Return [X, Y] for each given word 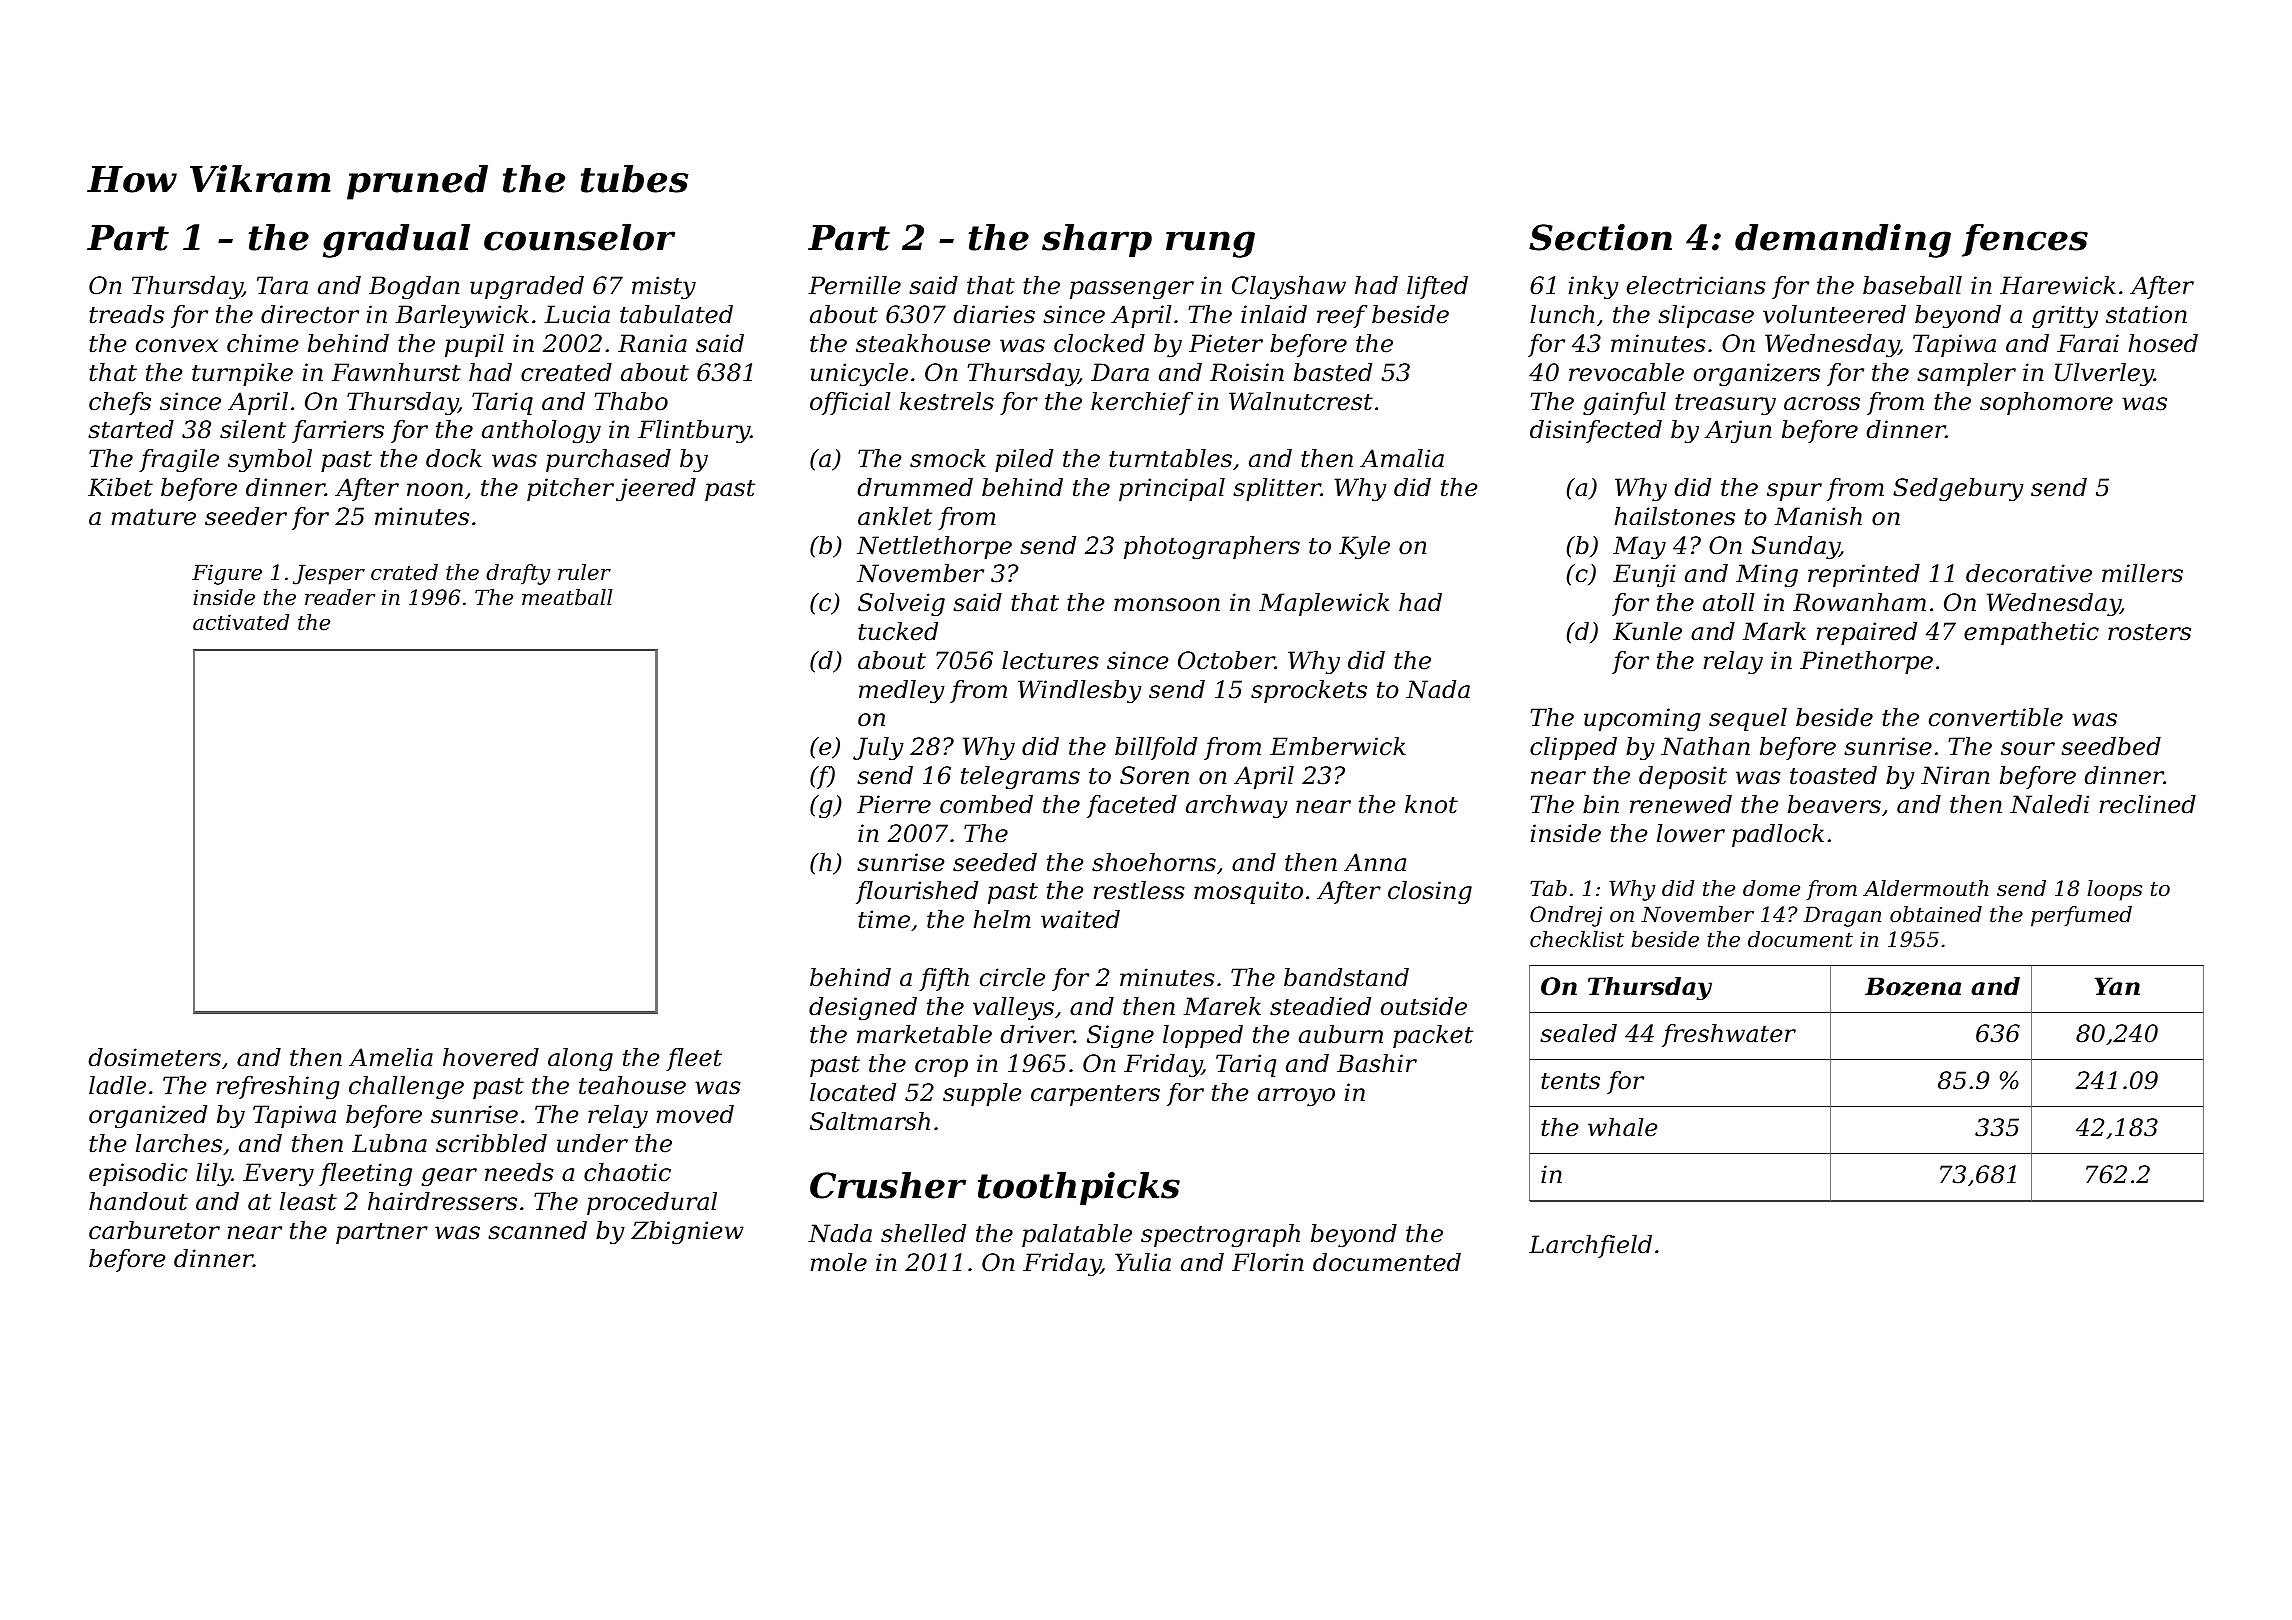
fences [2025, 240]
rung [1210, 244]
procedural [652, 1203]
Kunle [1647, 631]
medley [902, 692]
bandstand [1346, 977]
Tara [282, 285]
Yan [2117, 986]
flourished [917, 892]
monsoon [1167, 605]
